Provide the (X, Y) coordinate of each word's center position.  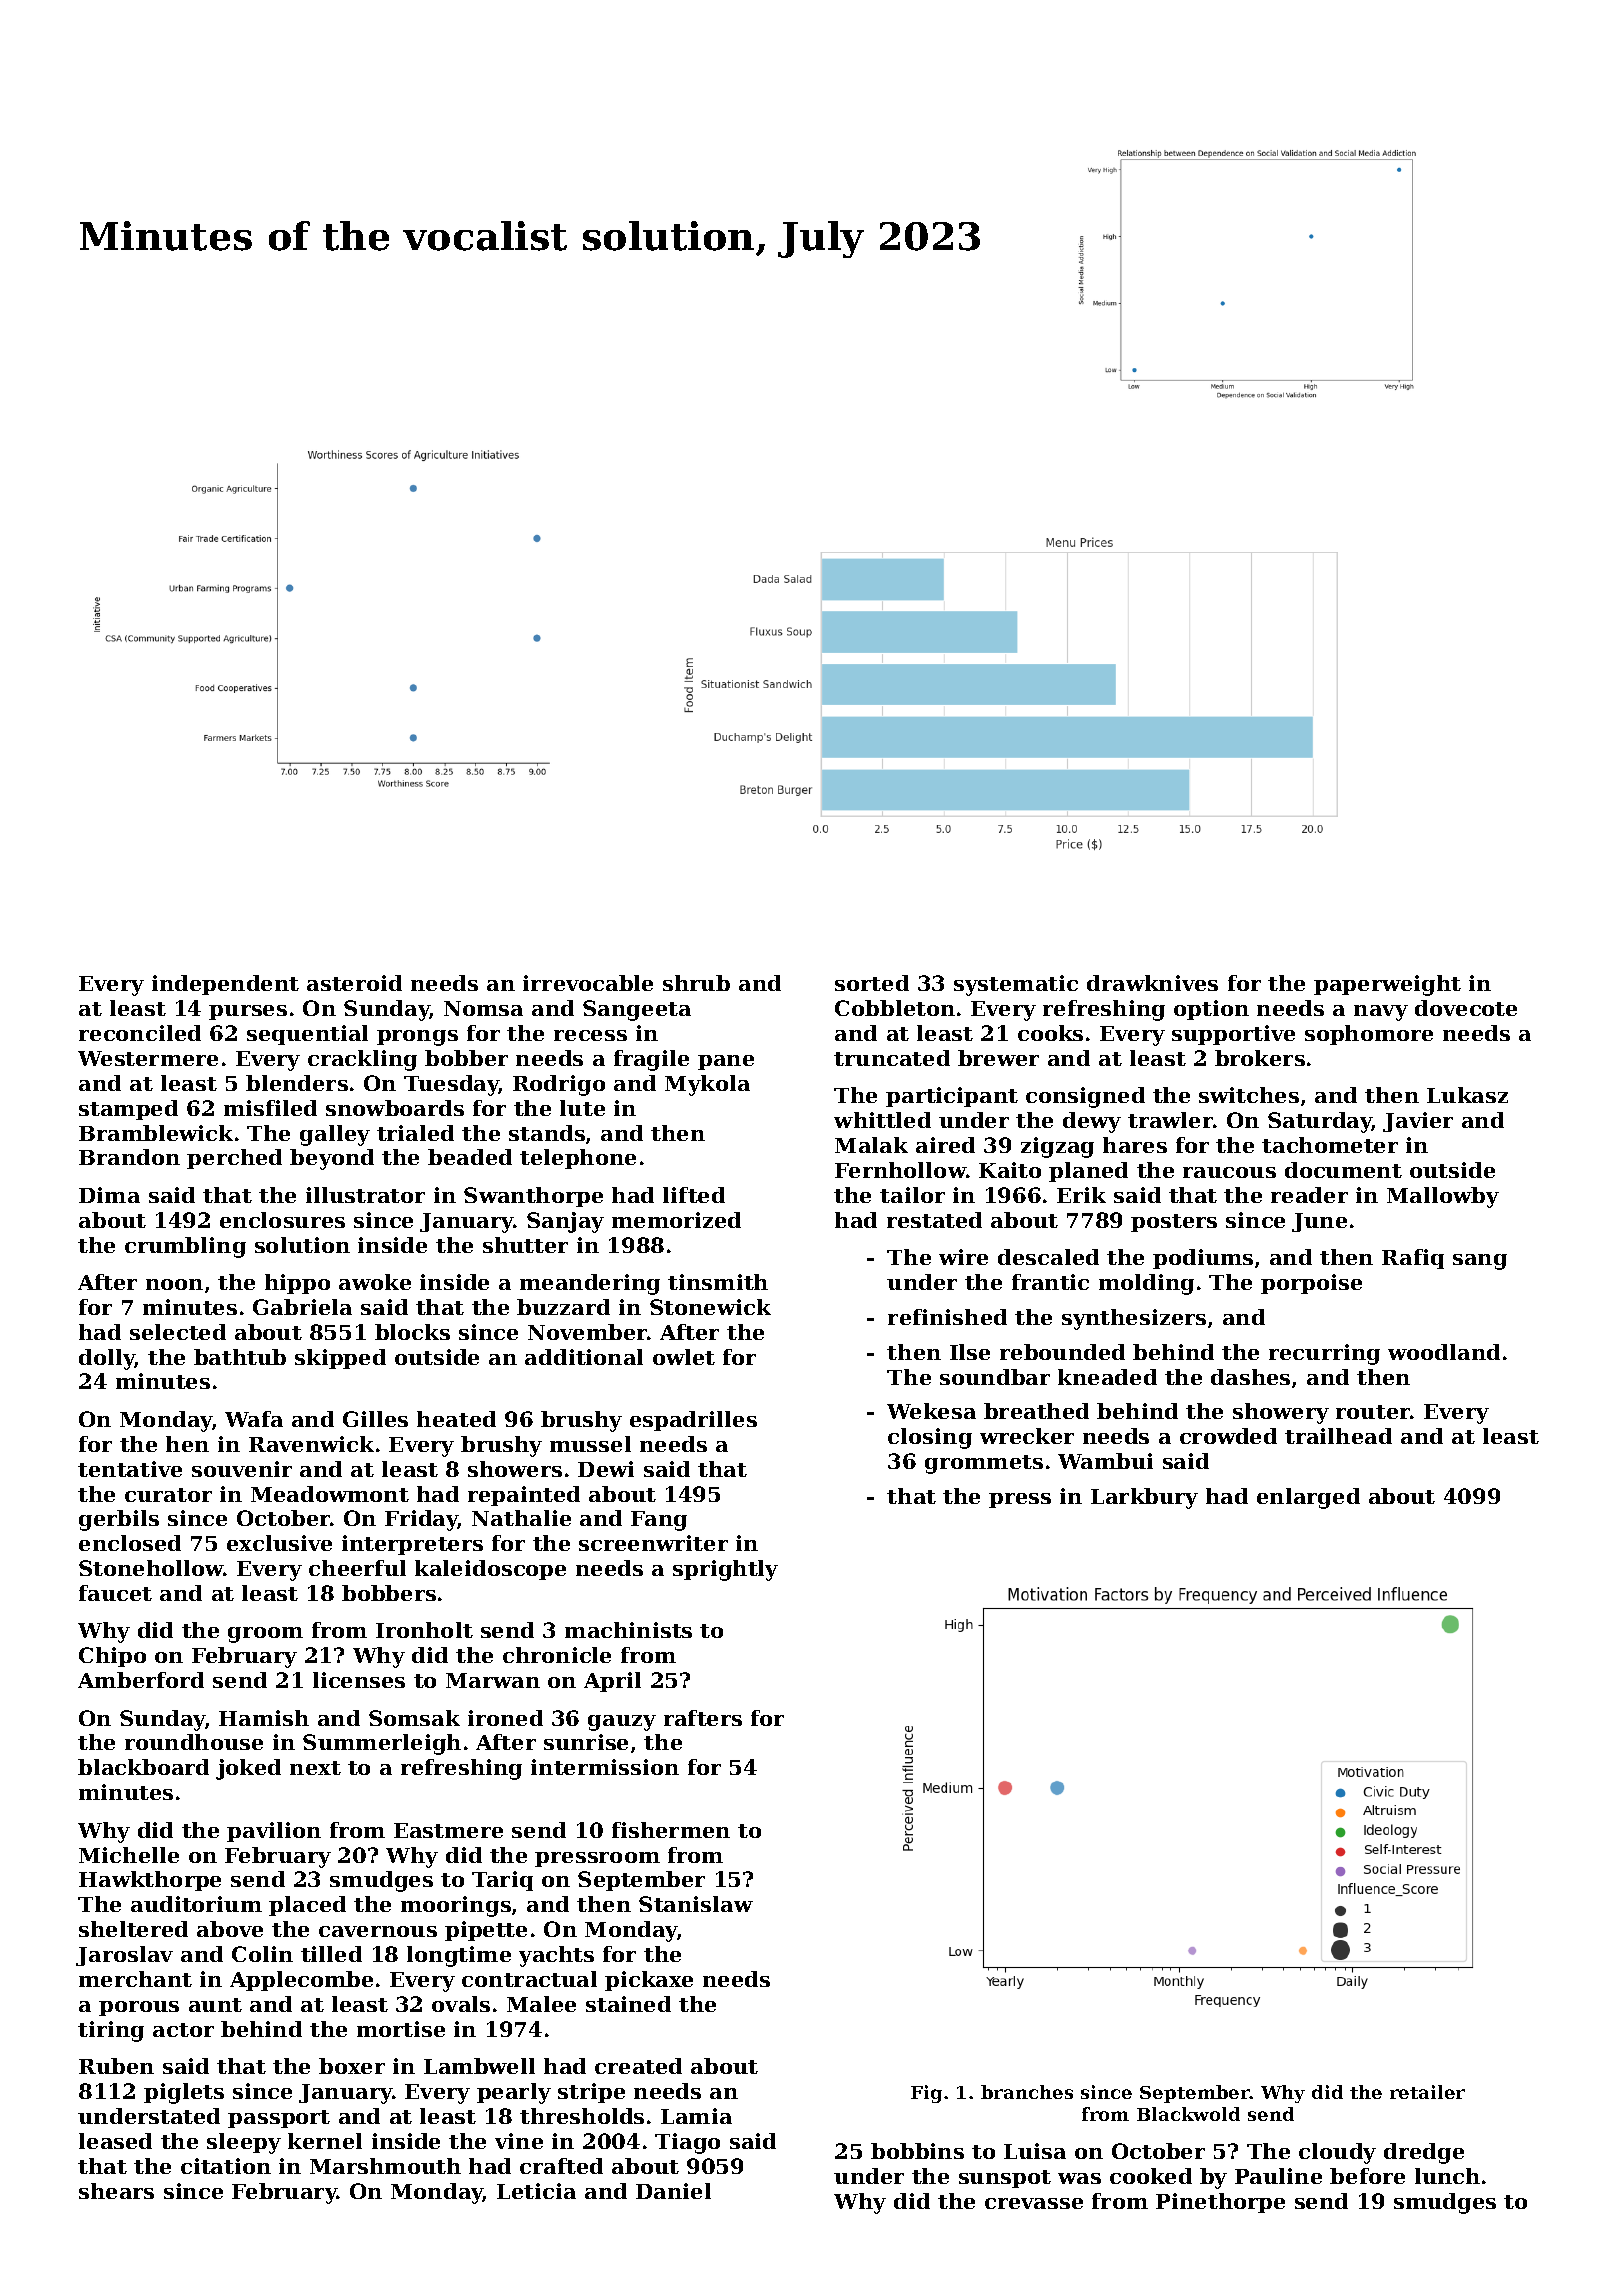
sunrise (586, 1742)
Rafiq (1413, 1259)
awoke (375, 1282)
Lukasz (1467, 1095)
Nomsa (483, 1008)
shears (116, 2191)
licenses (359, 1680)
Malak (871, 1145)
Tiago (687, 2143)
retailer (1427, 2092)
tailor (912, 1195)
